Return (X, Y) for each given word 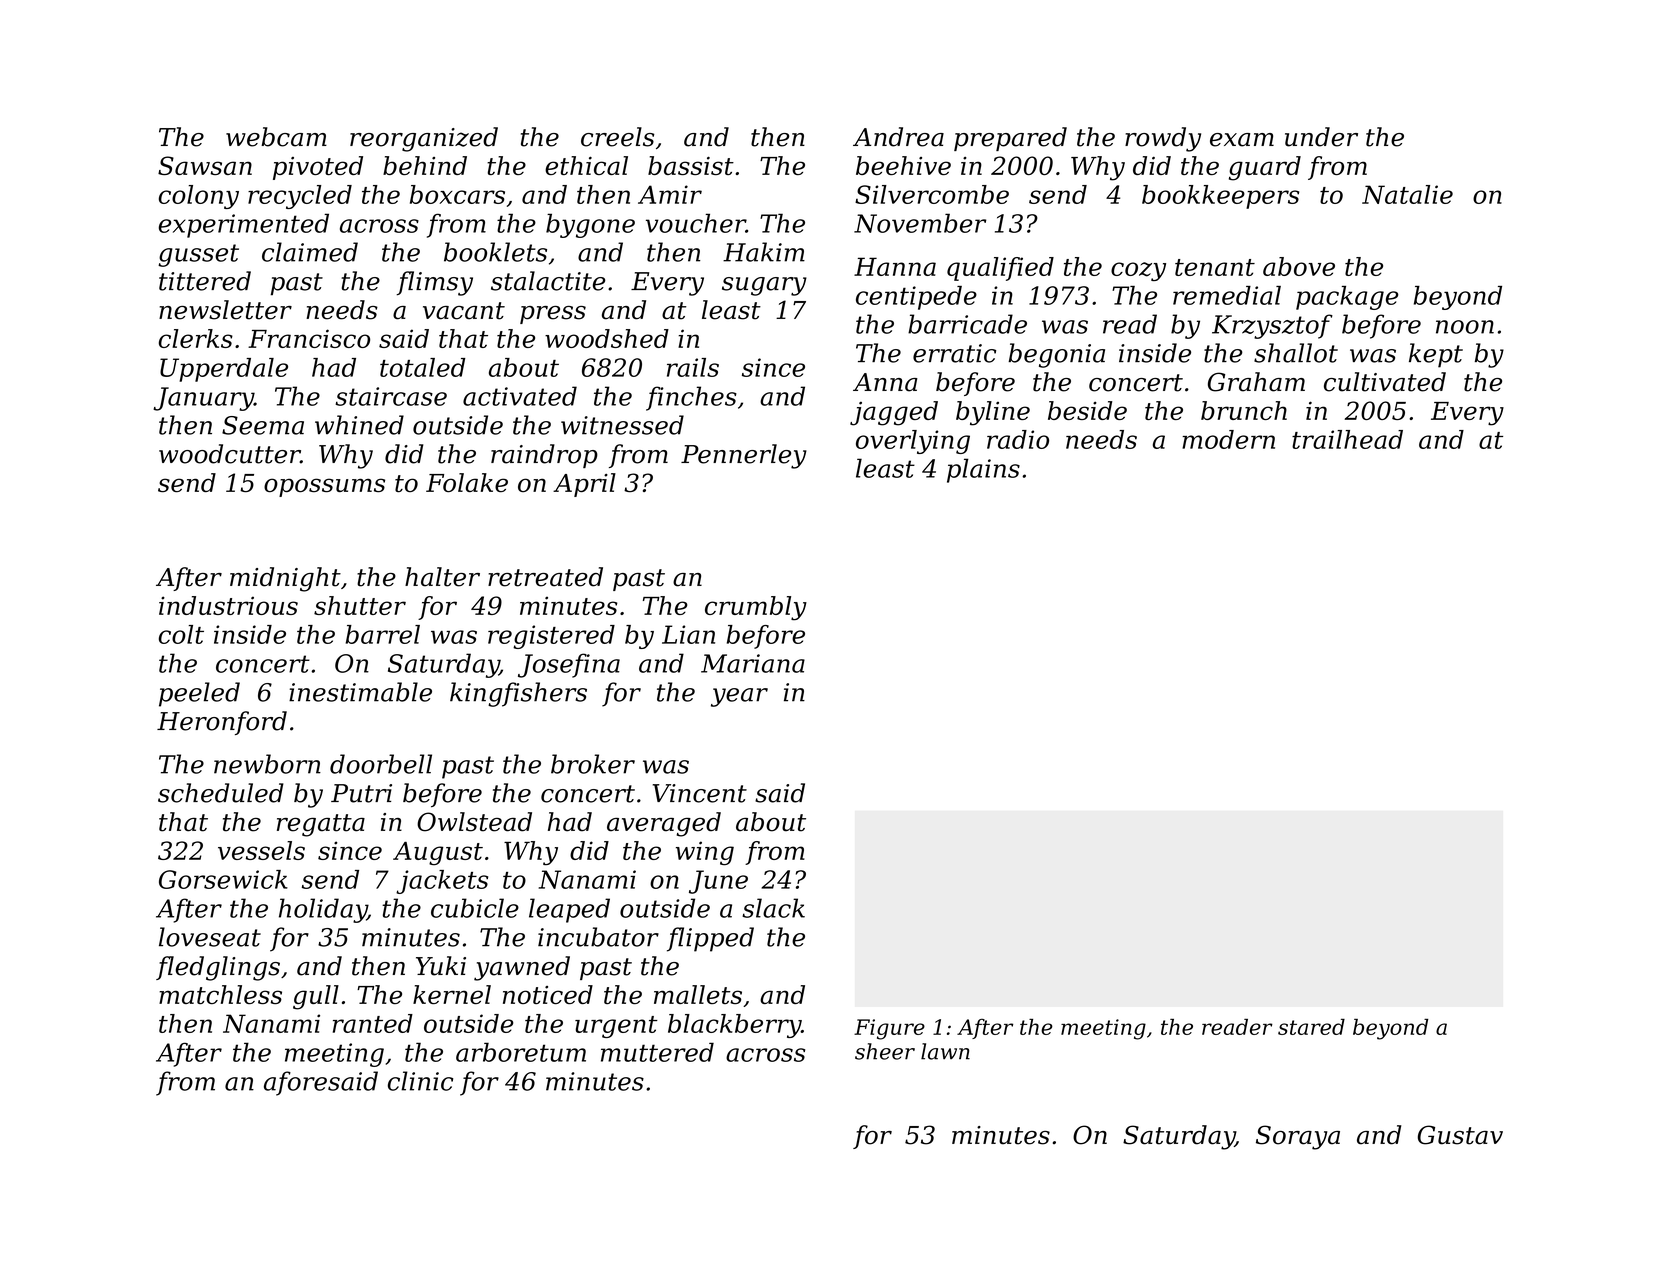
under (1321, 137)
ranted (373, 1023)
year (739, 697)
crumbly (756, 608)
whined (359, 425)
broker (593, 764)
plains (983, 470)
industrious (228, 605)
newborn (267, 764)
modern (1228, 439)
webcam (276, 137)
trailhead (1347, 439)
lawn (945, 1051)
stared (1311, 1027)
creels (617, 137)
